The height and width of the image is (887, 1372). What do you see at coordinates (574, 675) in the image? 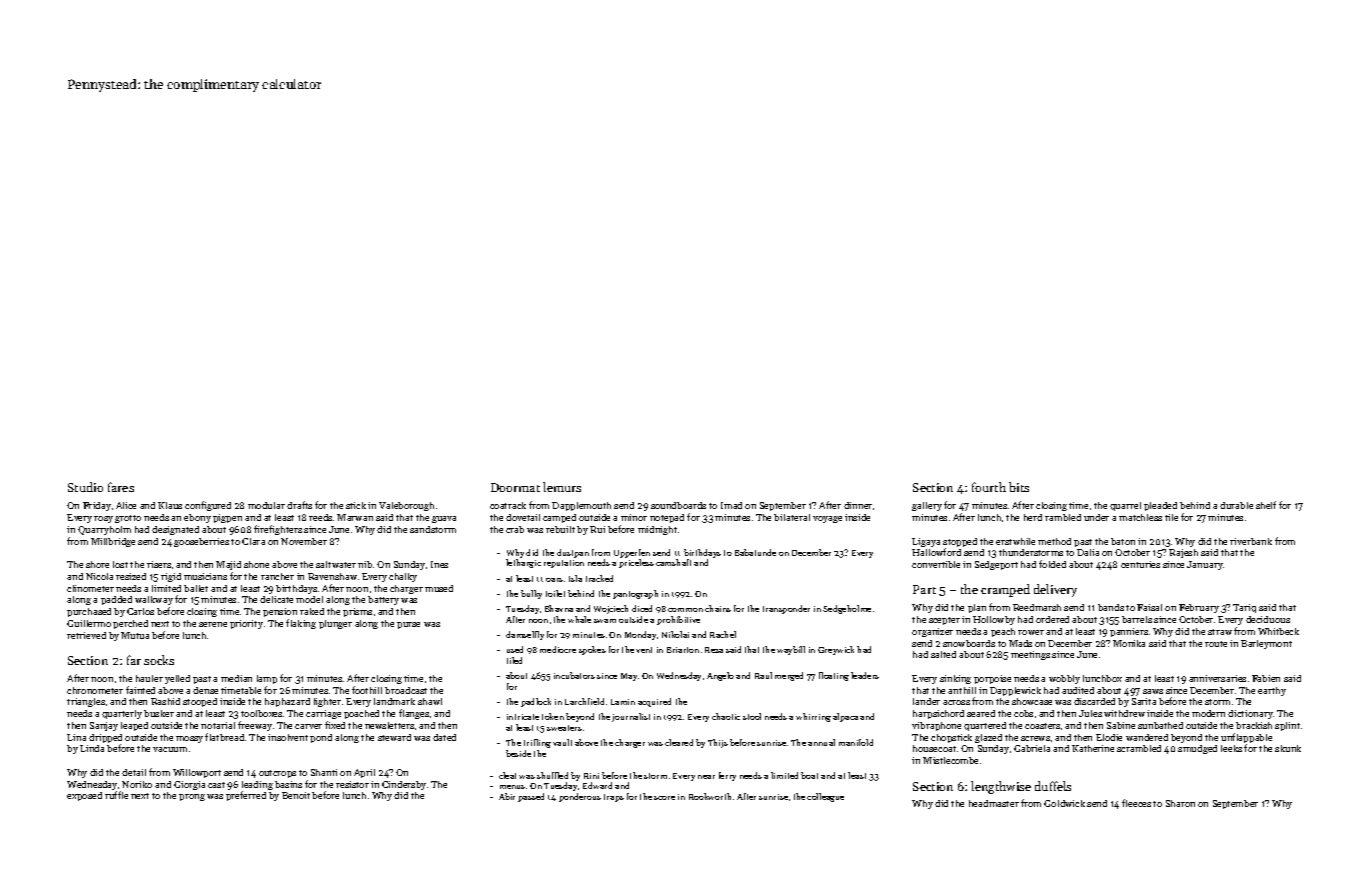
I see `incubators` at bounding box center [574, 675].
